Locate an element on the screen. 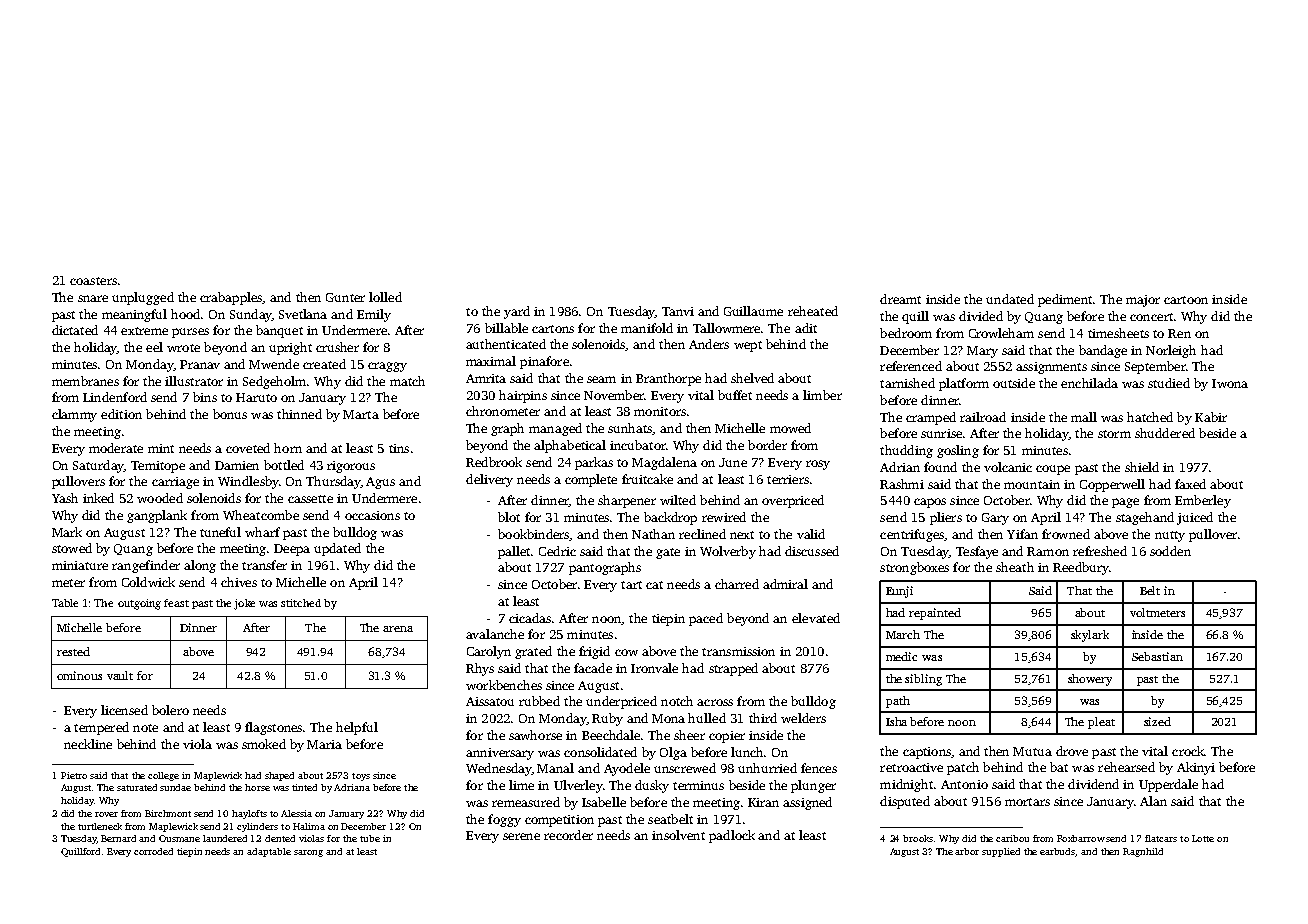 Image resolution: width=1308 pixels, height=924 pixels. Saturday is located at coordinates (98, 466).
